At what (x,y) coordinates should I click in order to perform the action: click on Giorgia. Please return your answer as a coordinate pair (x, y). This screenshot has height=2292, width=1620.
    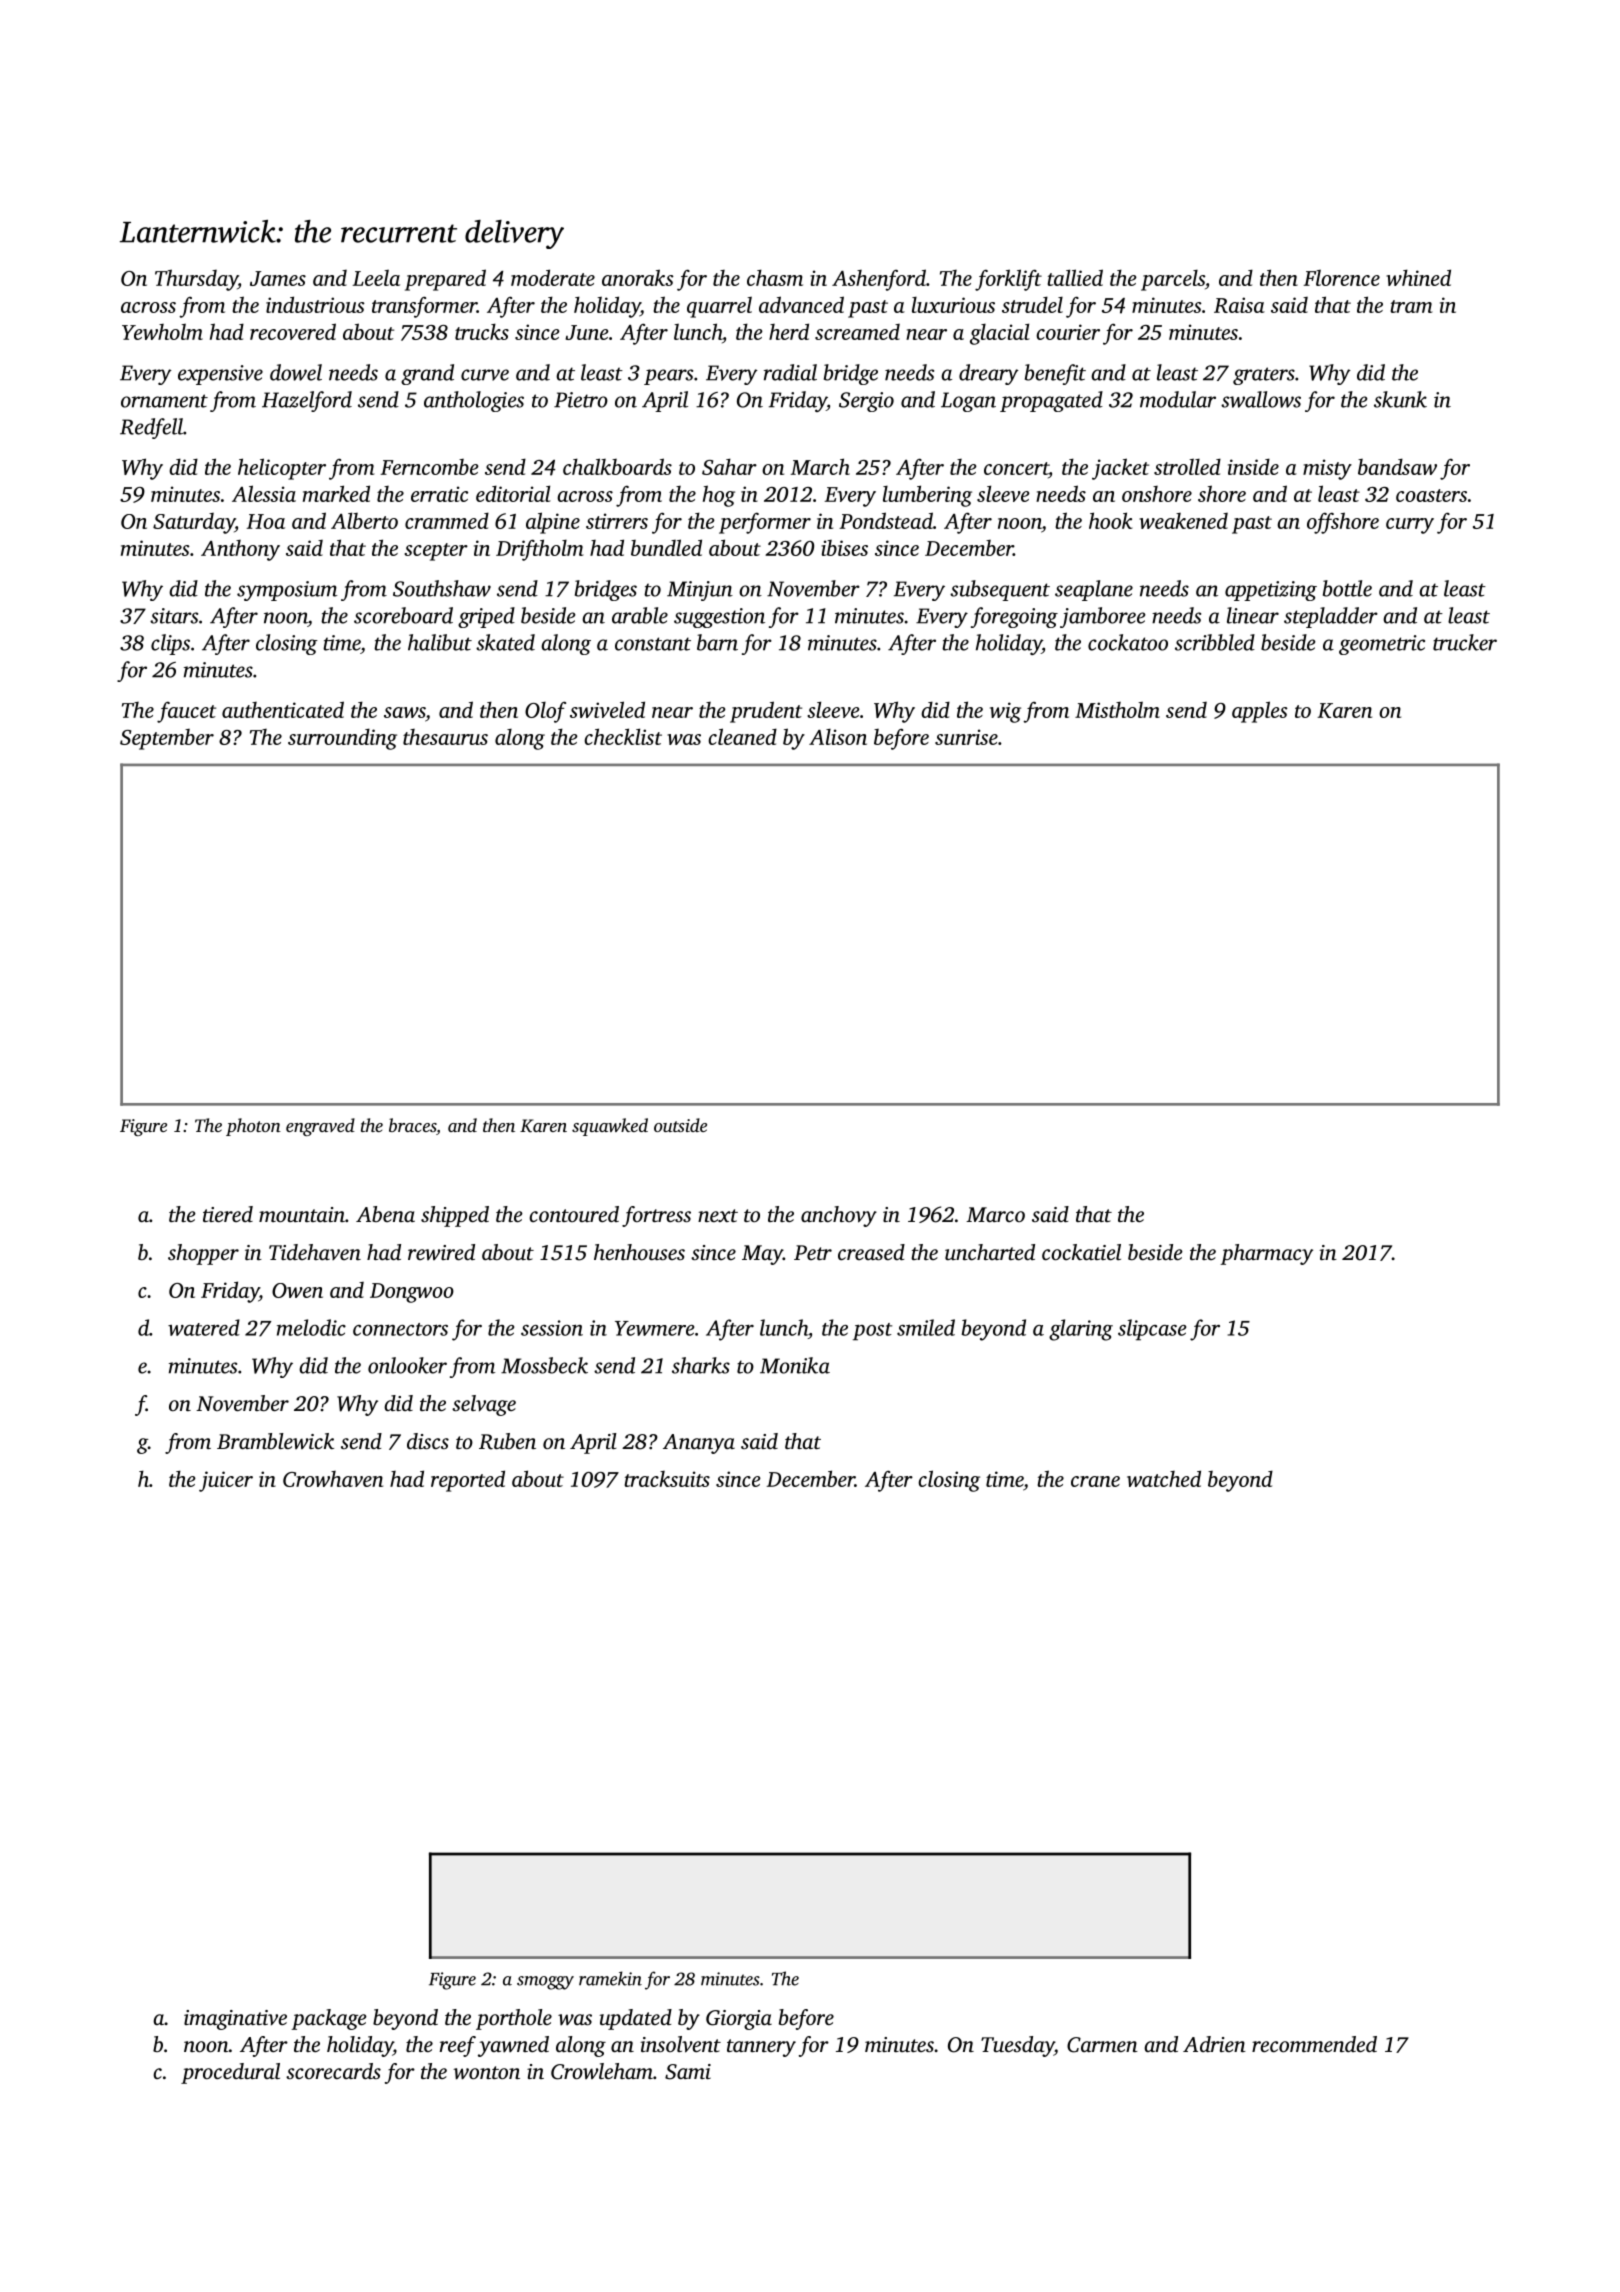
    Looking at the image, I should click on (739, 2020).
